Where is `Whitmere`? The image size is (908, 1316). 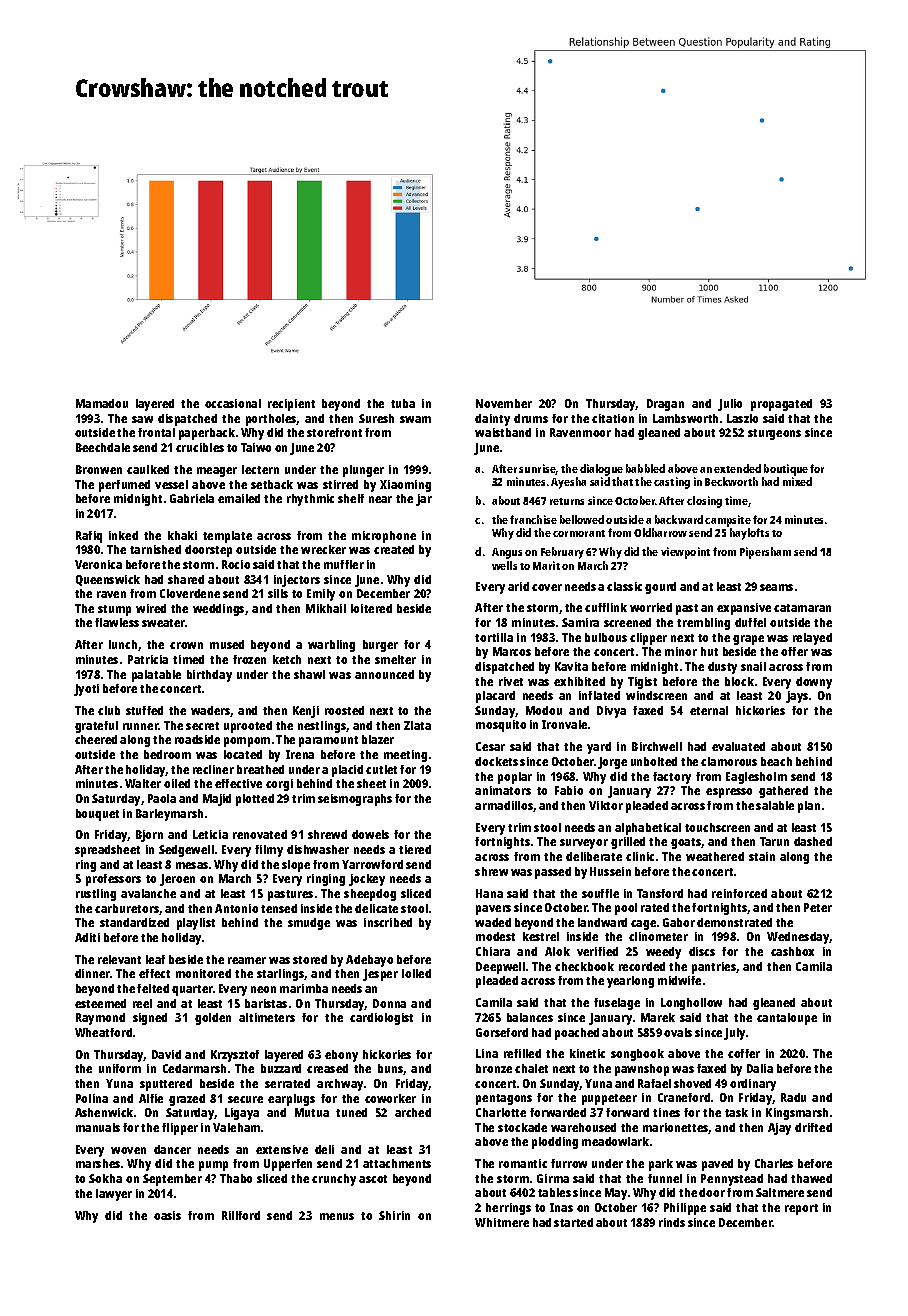
Whitmere is located at coordinates (502, 1222).
